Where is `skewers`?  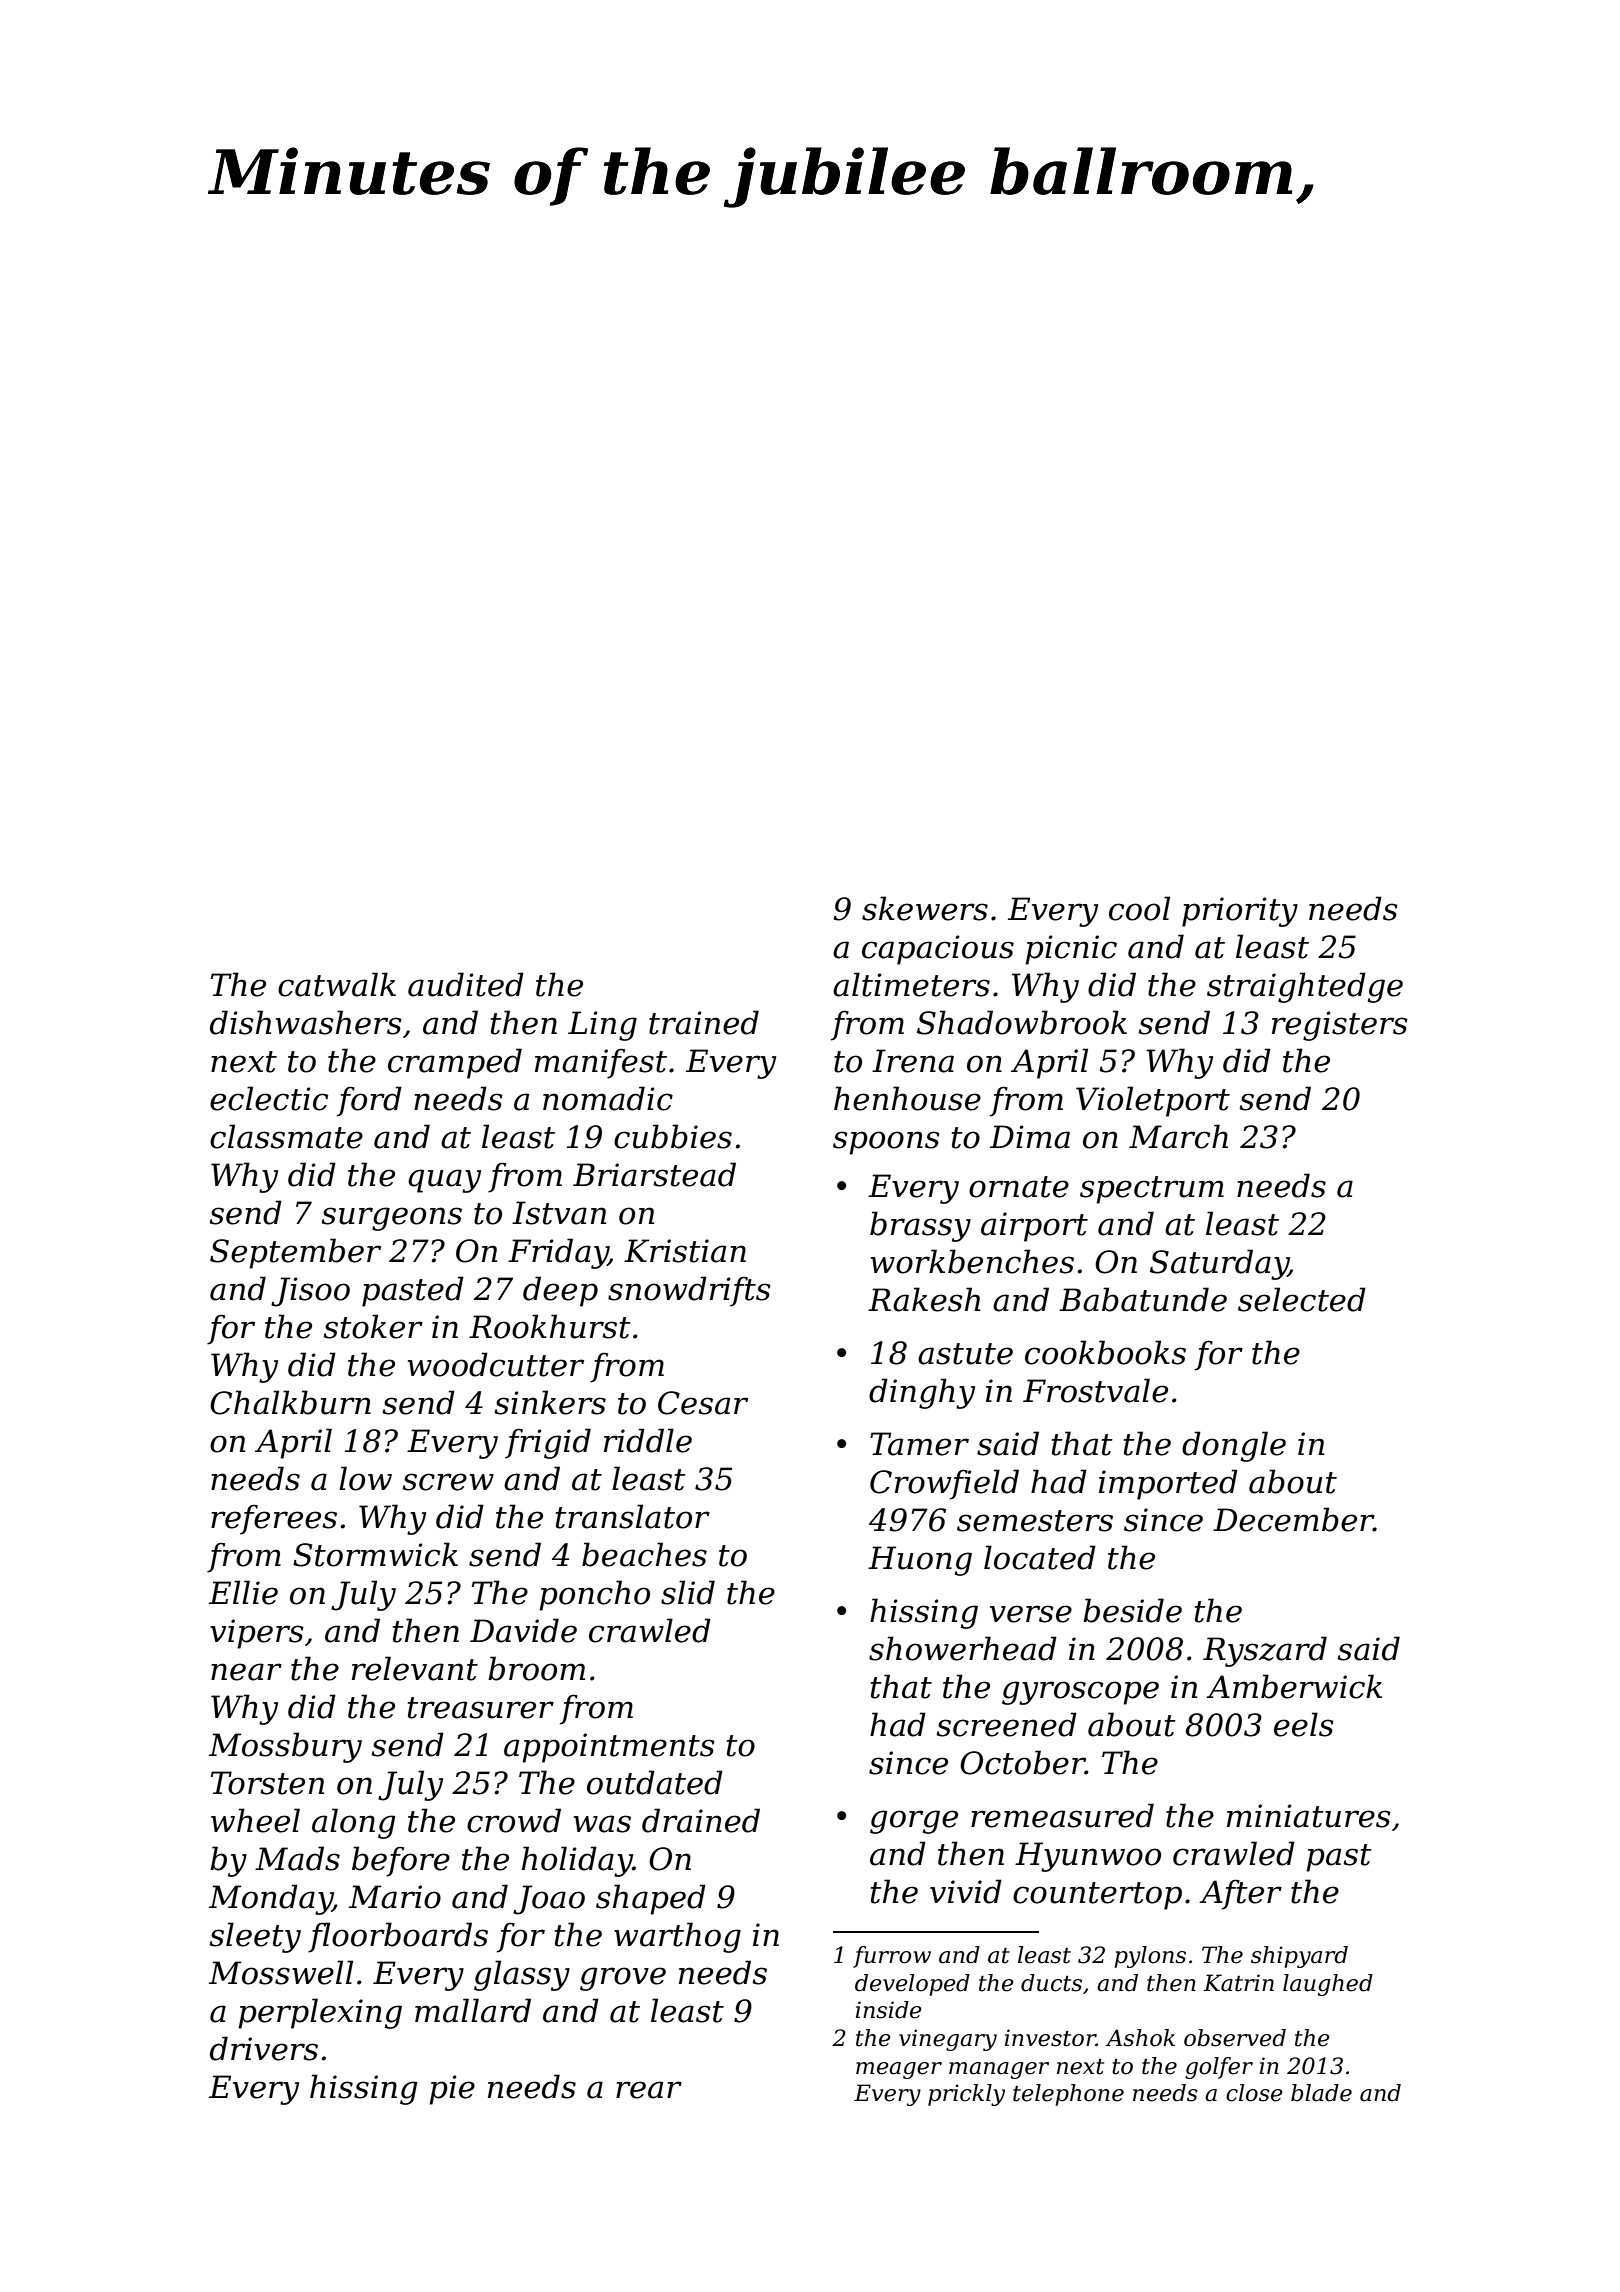 skewers is located at coordinates (925, 908).
